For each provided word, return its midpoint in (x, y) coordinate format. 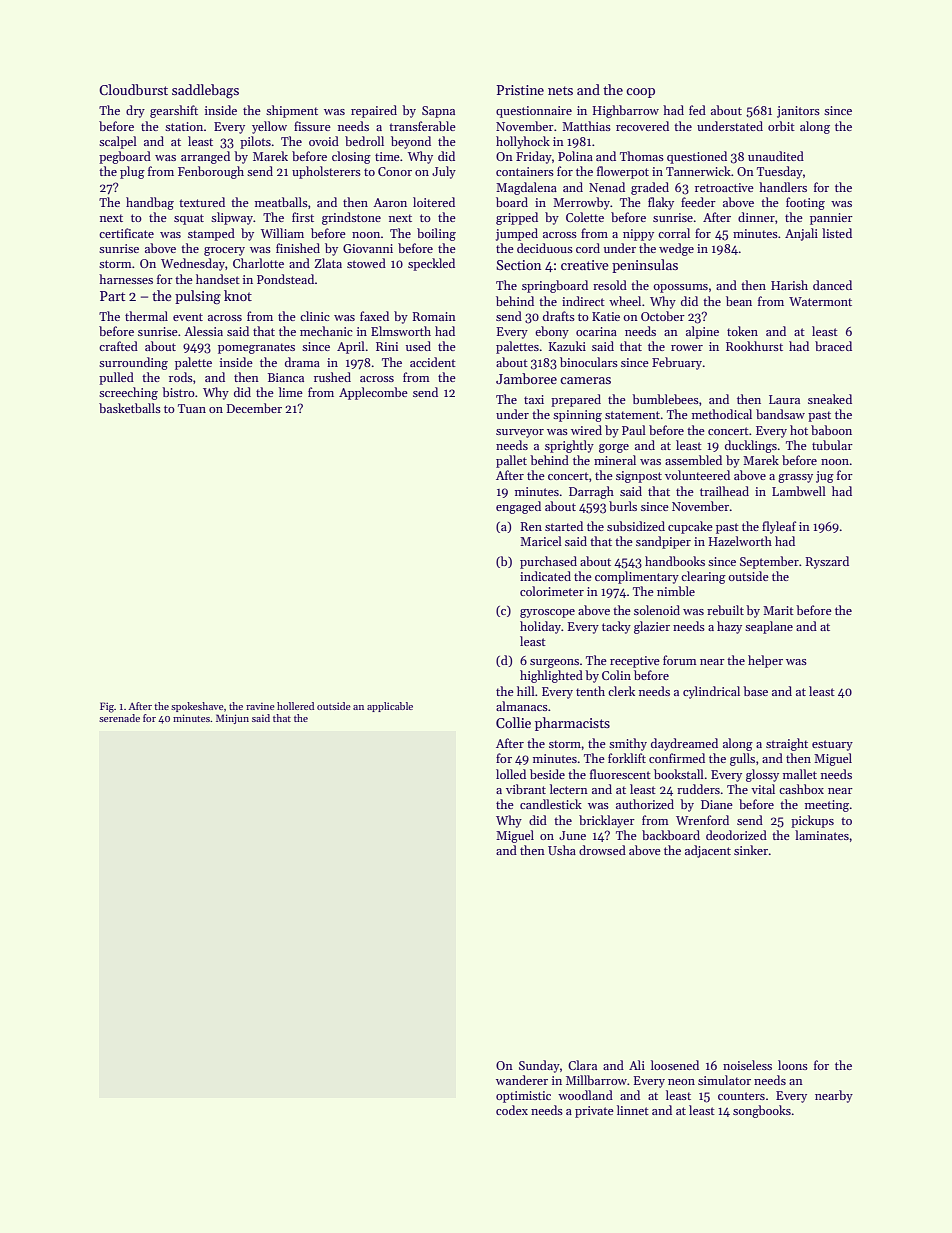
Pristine (520, 90)
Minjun (232, 719)
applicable (390, 707)
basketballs (130, 408)
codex (512, 1110)
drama (302, 362)
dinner (756, 217)
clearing (703, 577)
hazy (729, 627)
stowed (366, 263)
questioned (697, 157)
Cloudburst (133, 89)
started (564, 526)
